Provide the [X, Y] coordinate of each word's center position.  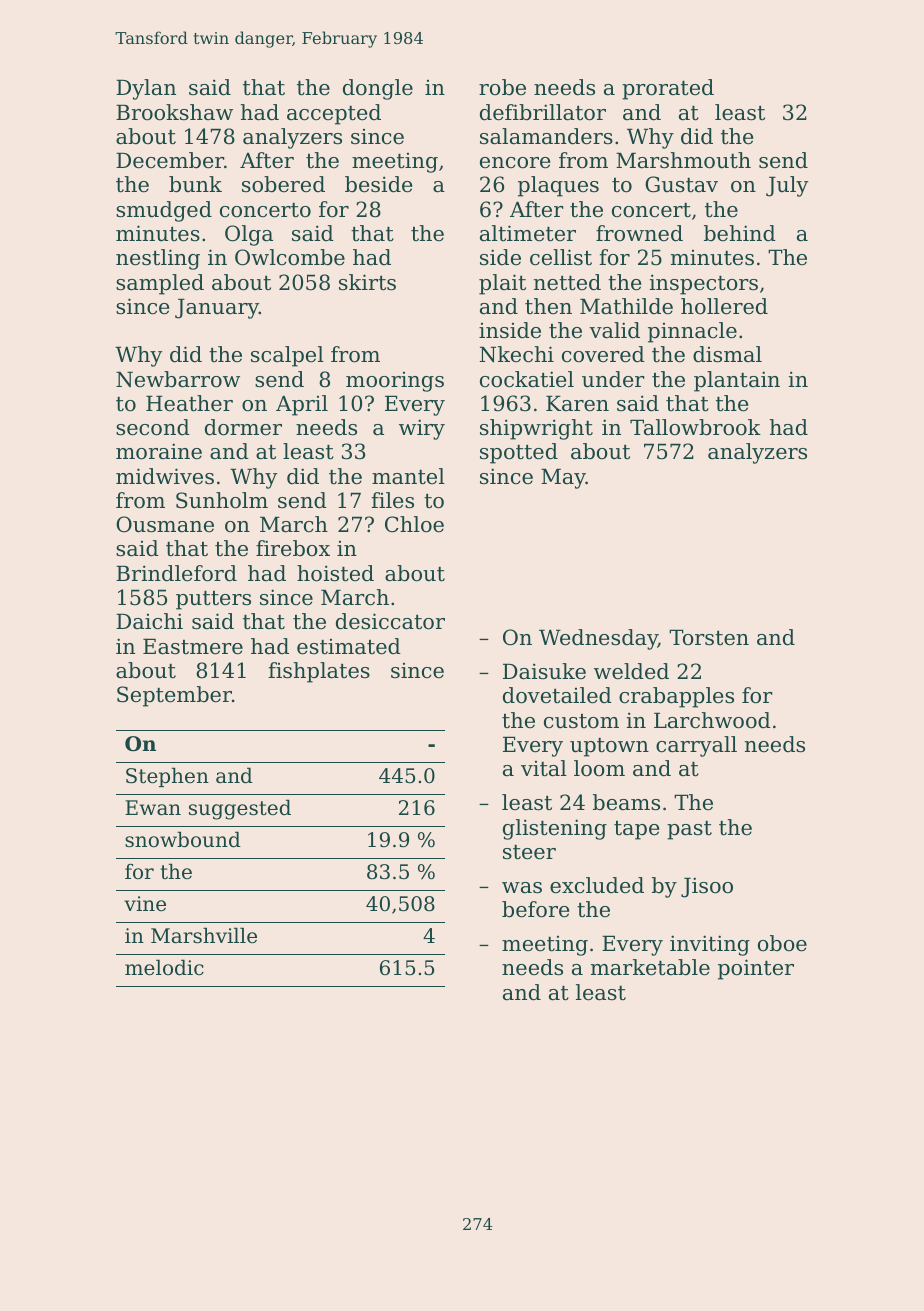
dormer [243, 427]
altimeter [528, 233]
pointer [756, 969]
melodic [164, 967]
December [170, 160]
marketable [650, 967]
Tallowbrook [695, 427]
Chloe [414, 524]
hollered [724, 306]
